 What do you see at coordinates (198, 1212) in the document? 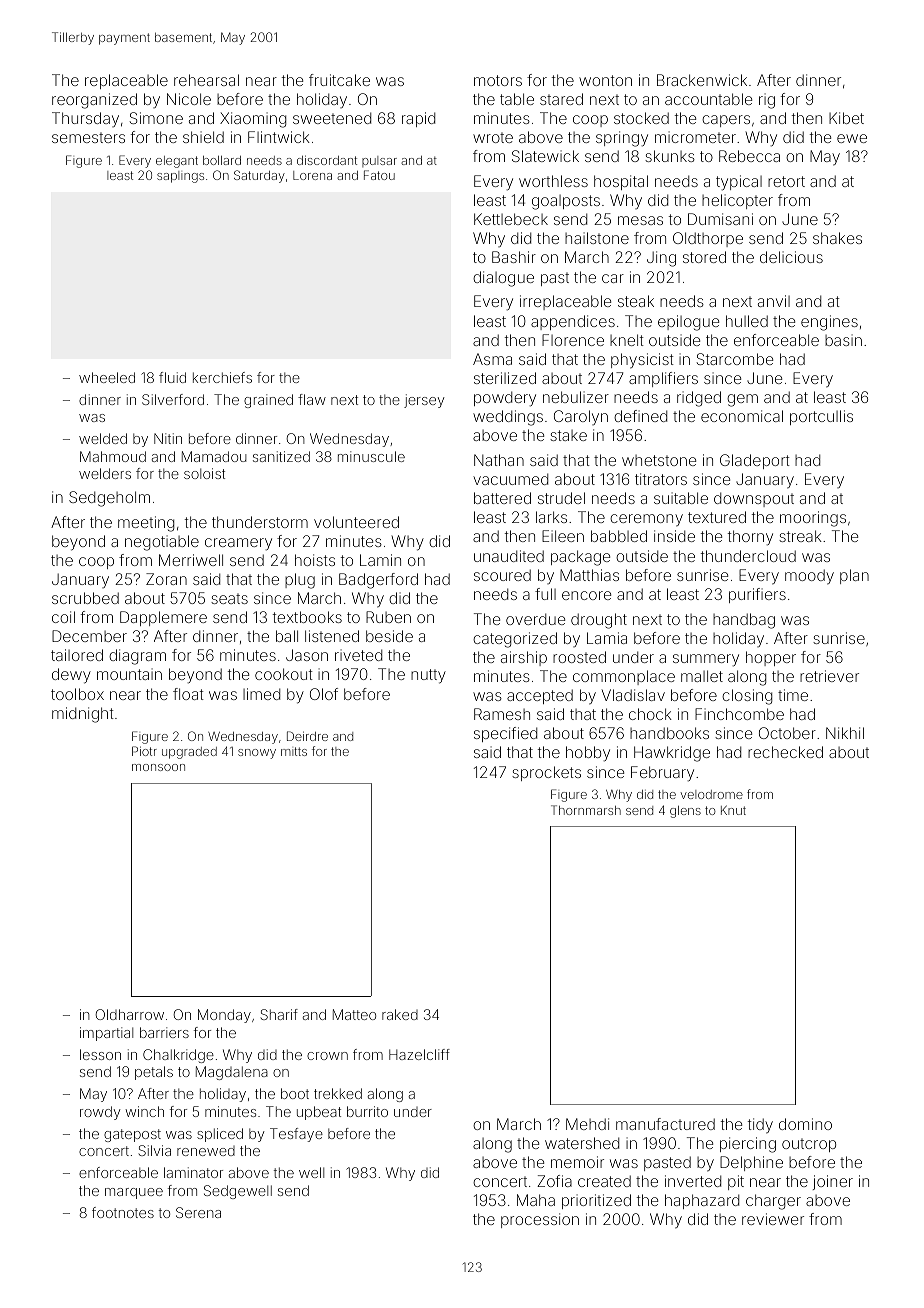
I see `Serena` at bounding box center [198, 1212].
